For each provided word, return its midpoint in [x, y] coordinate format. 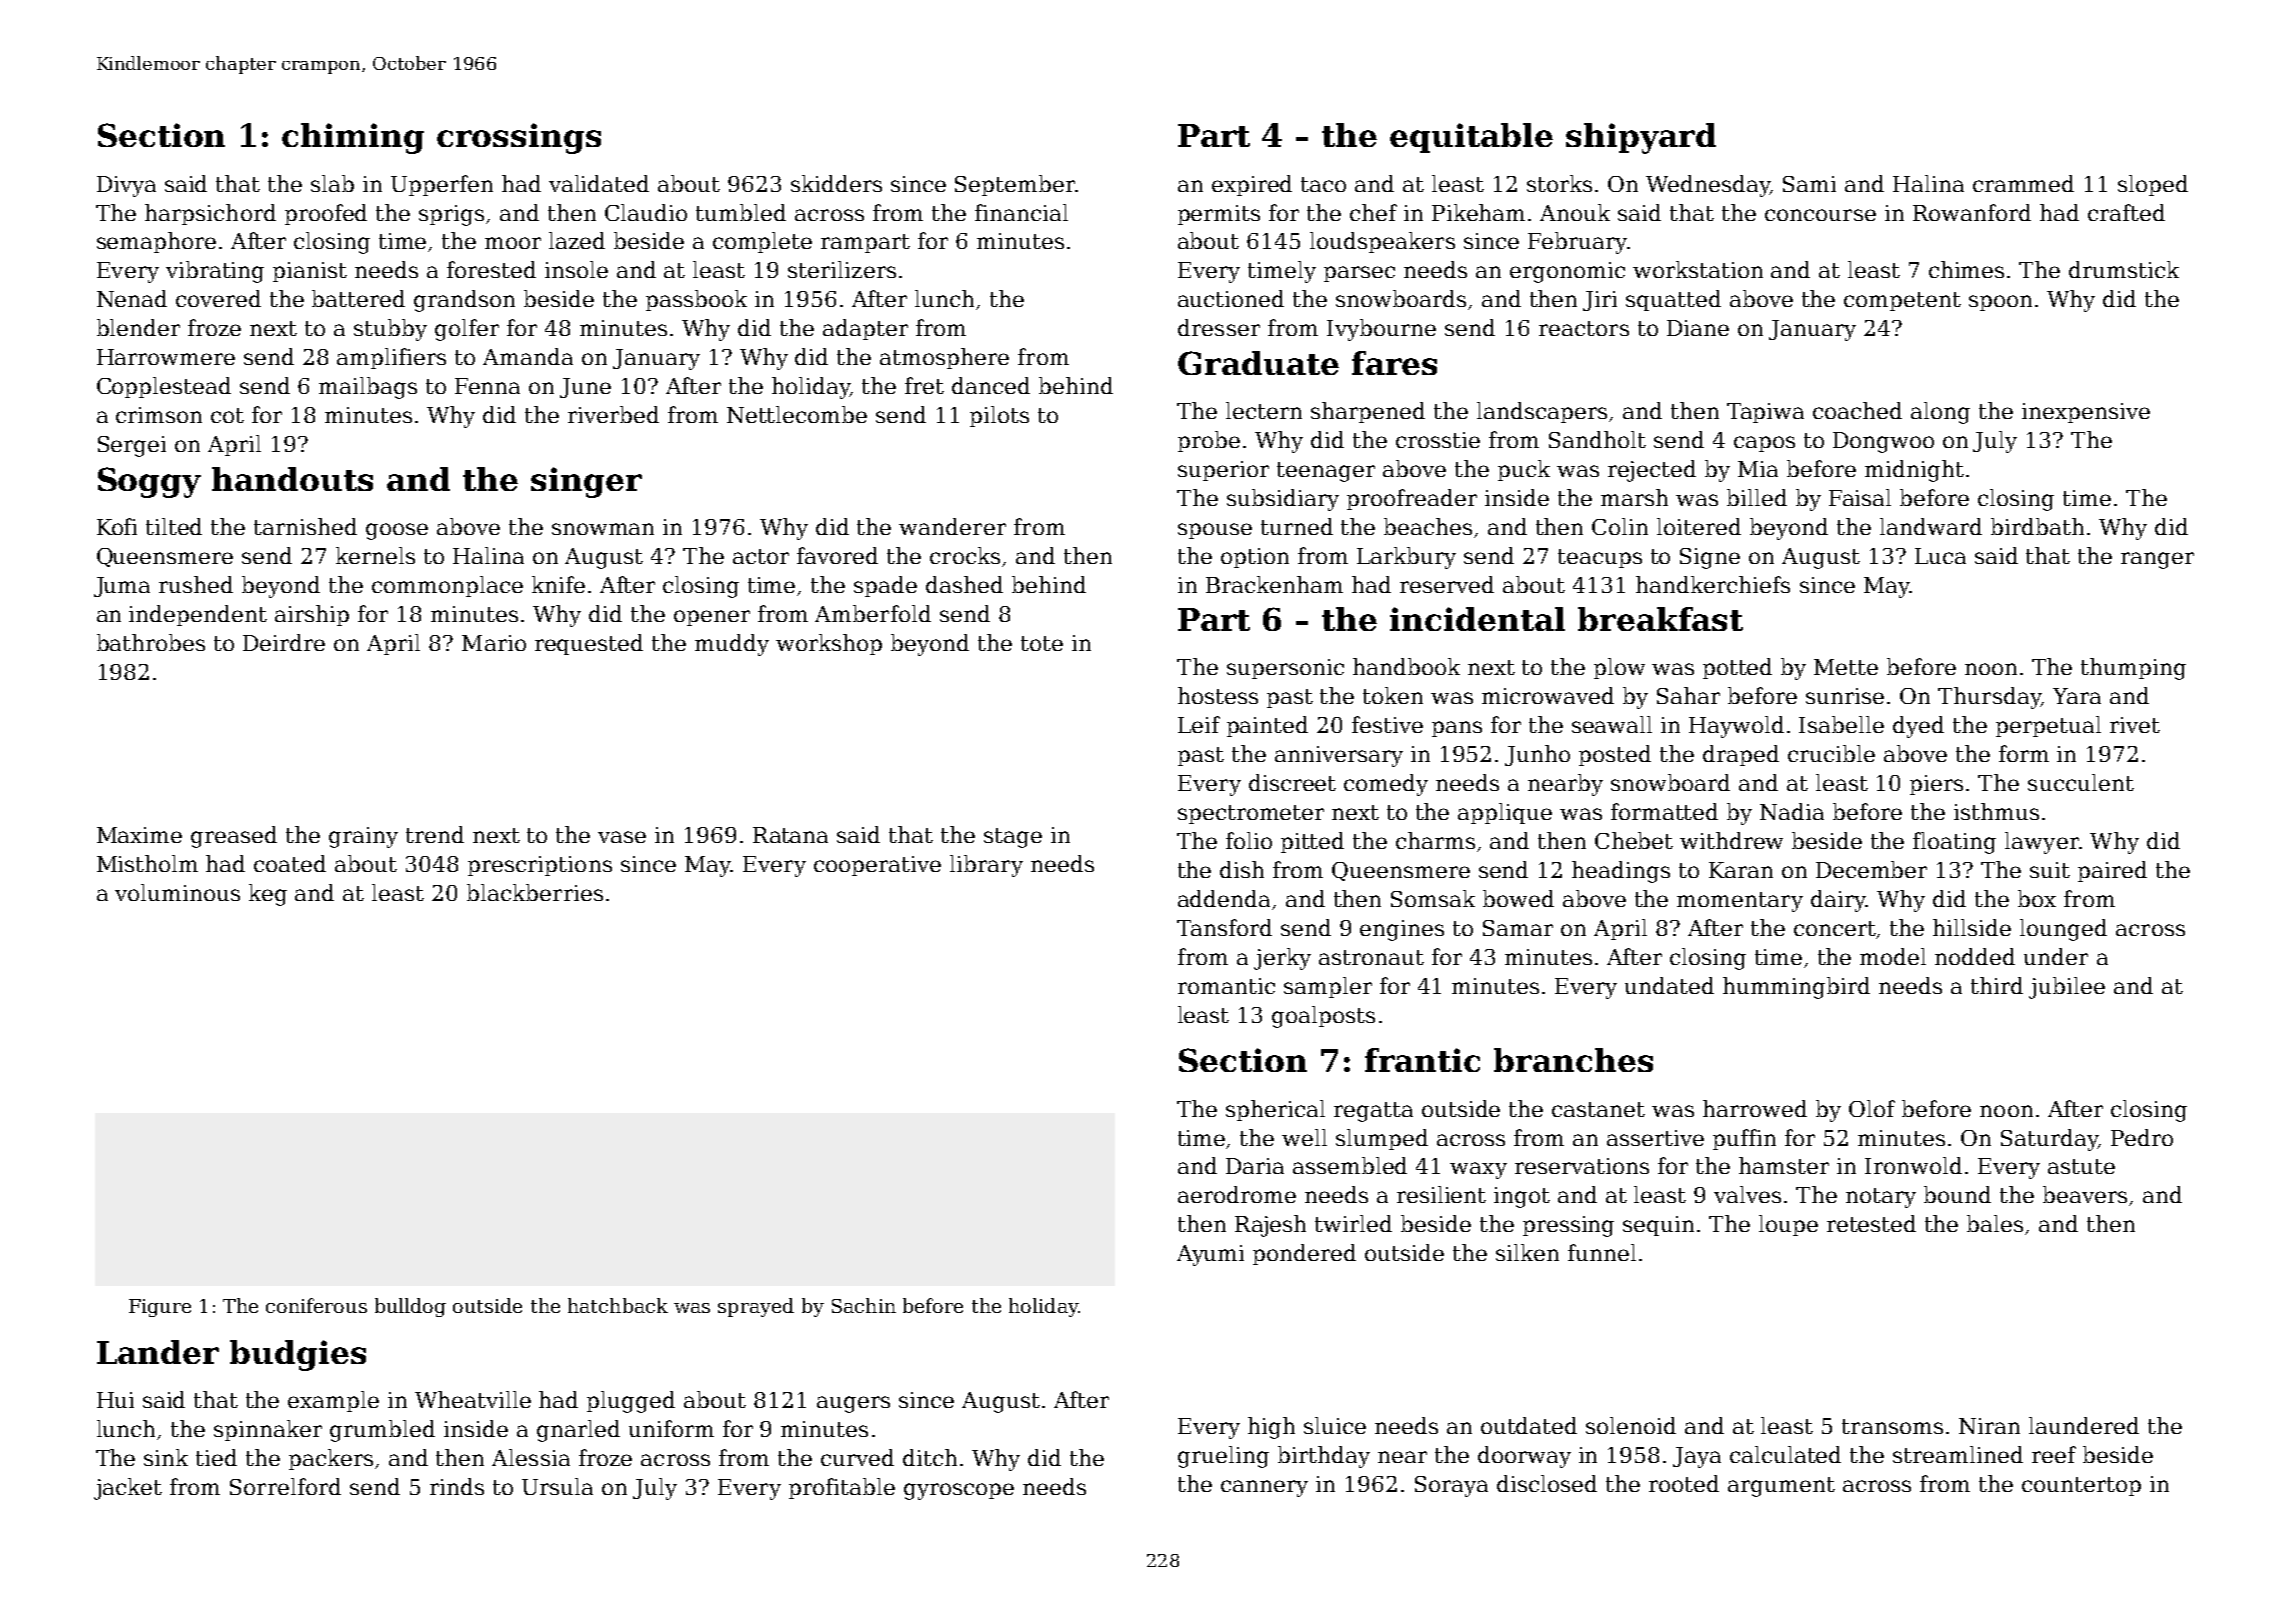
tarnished [305, 526]
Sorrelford [285, 1486]
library [986, 866]
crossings [519, 138]
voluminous [177, 892]
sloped [2153, 185]
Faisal [1860, 497]
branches [1573, 1060]
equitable [1471, 138]
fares [1394, 363]
